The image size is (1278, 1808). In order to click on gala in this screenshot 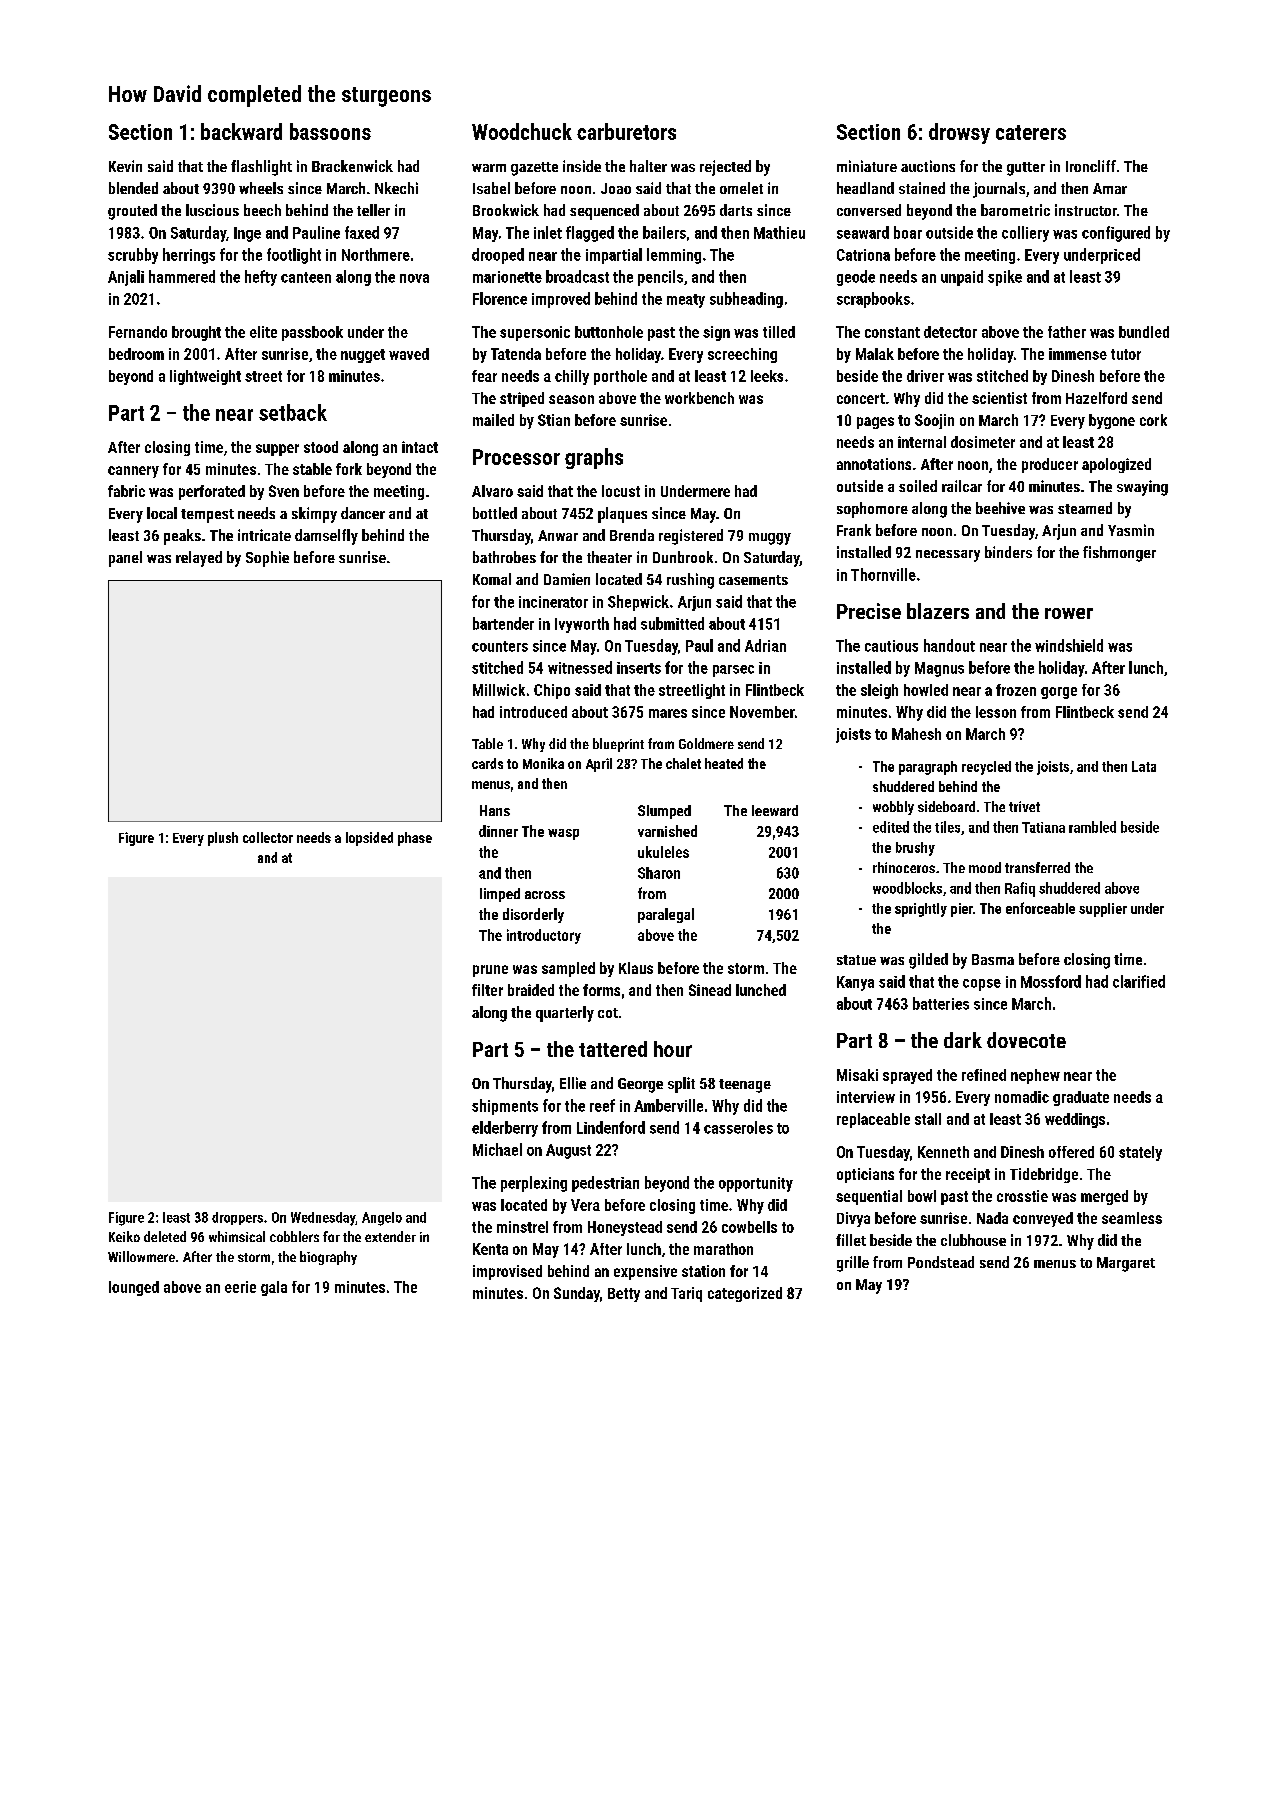, I will do `click(274, 1288)`.
